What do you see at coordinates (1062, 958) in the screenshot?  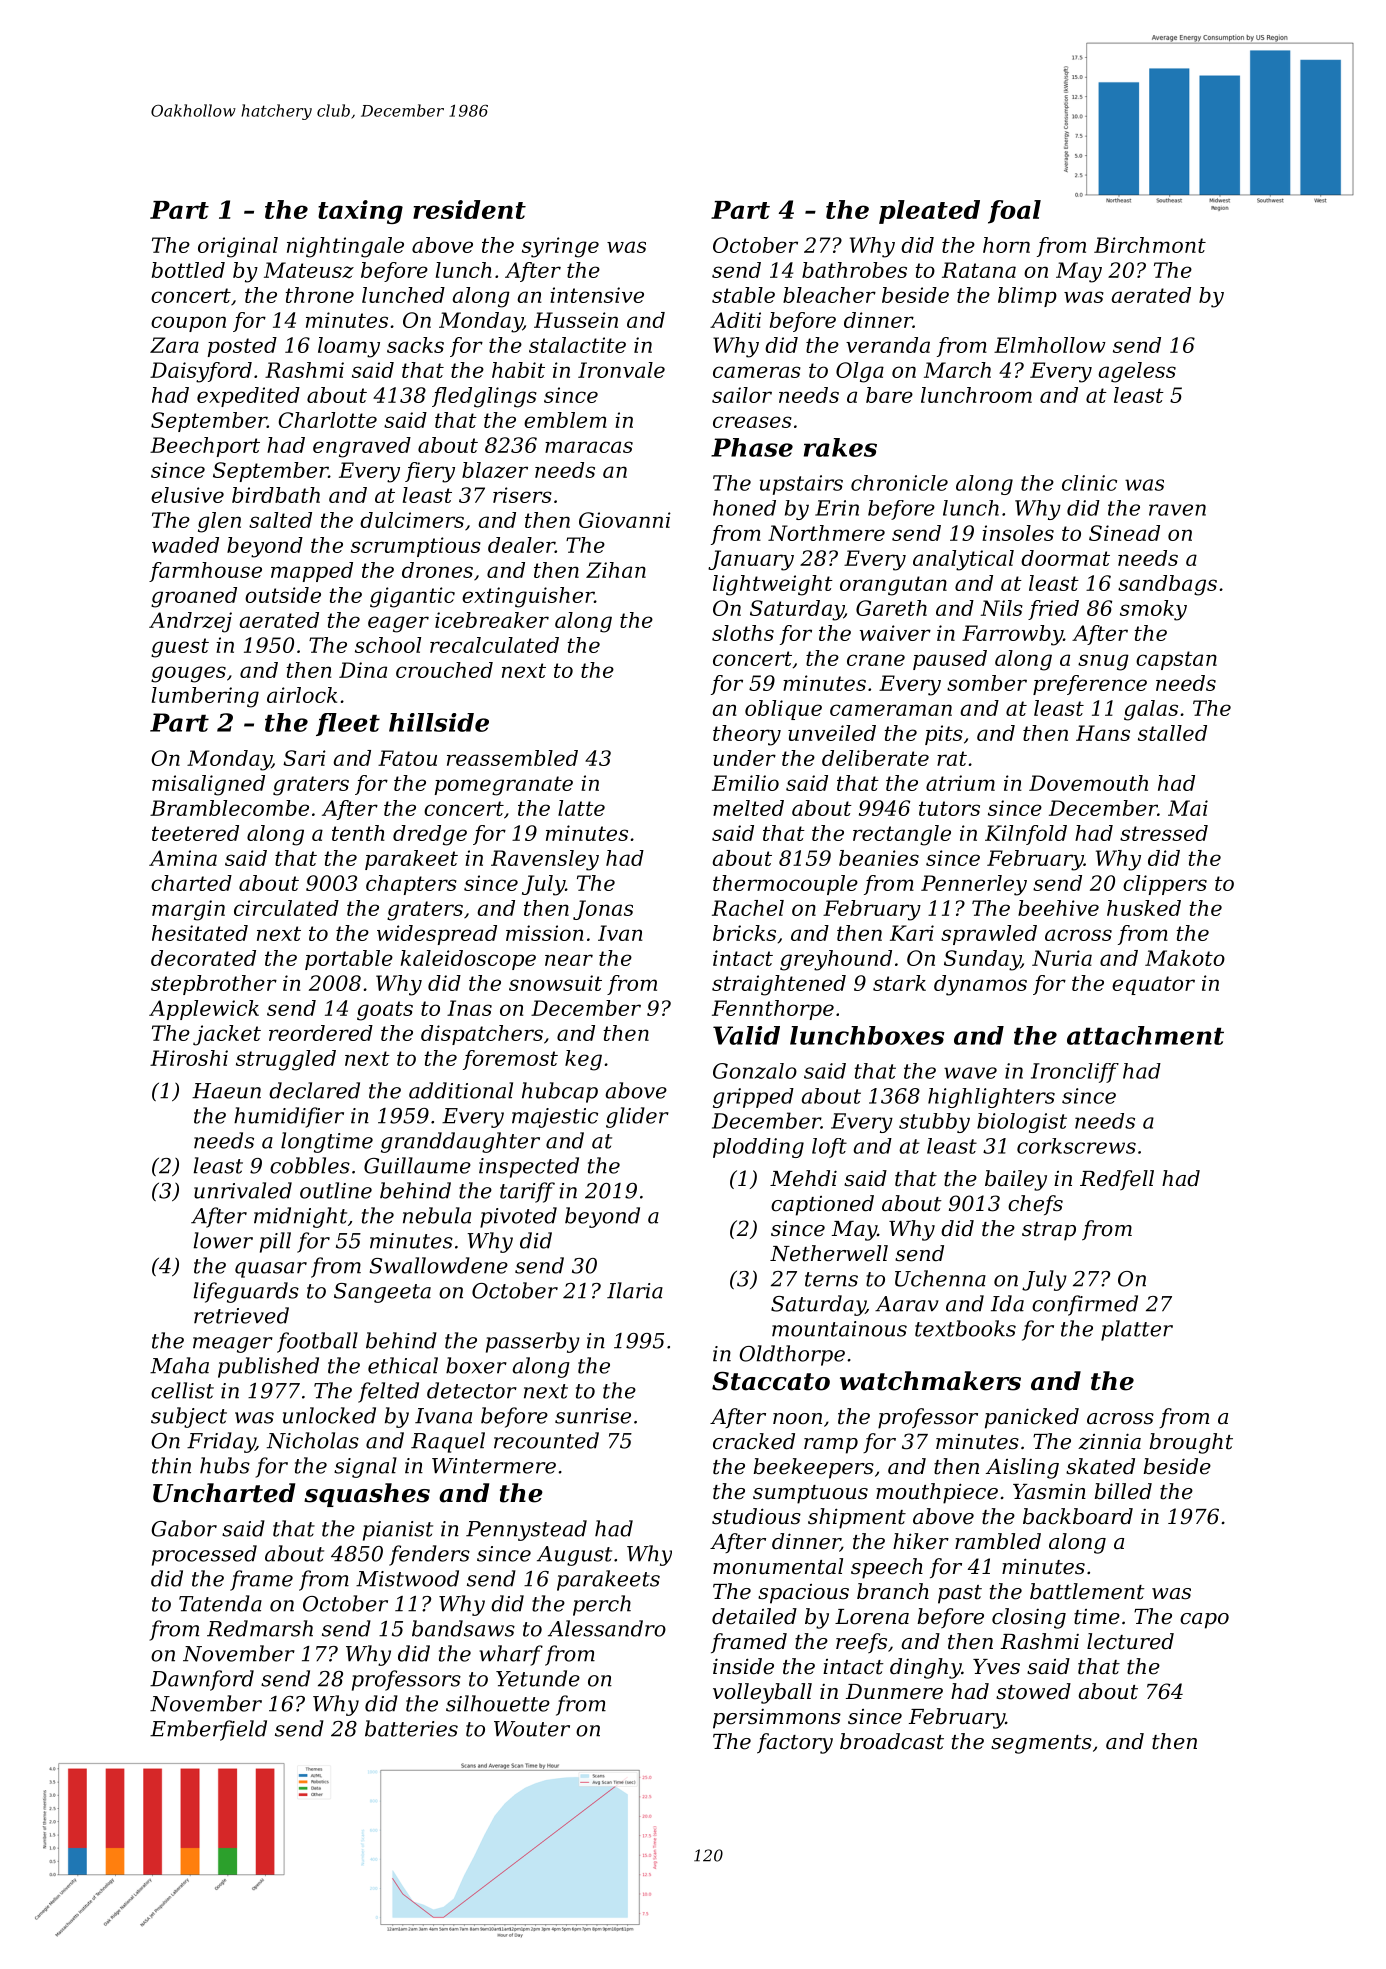 I see `Nuria` at bounding box center [1062, 958].
